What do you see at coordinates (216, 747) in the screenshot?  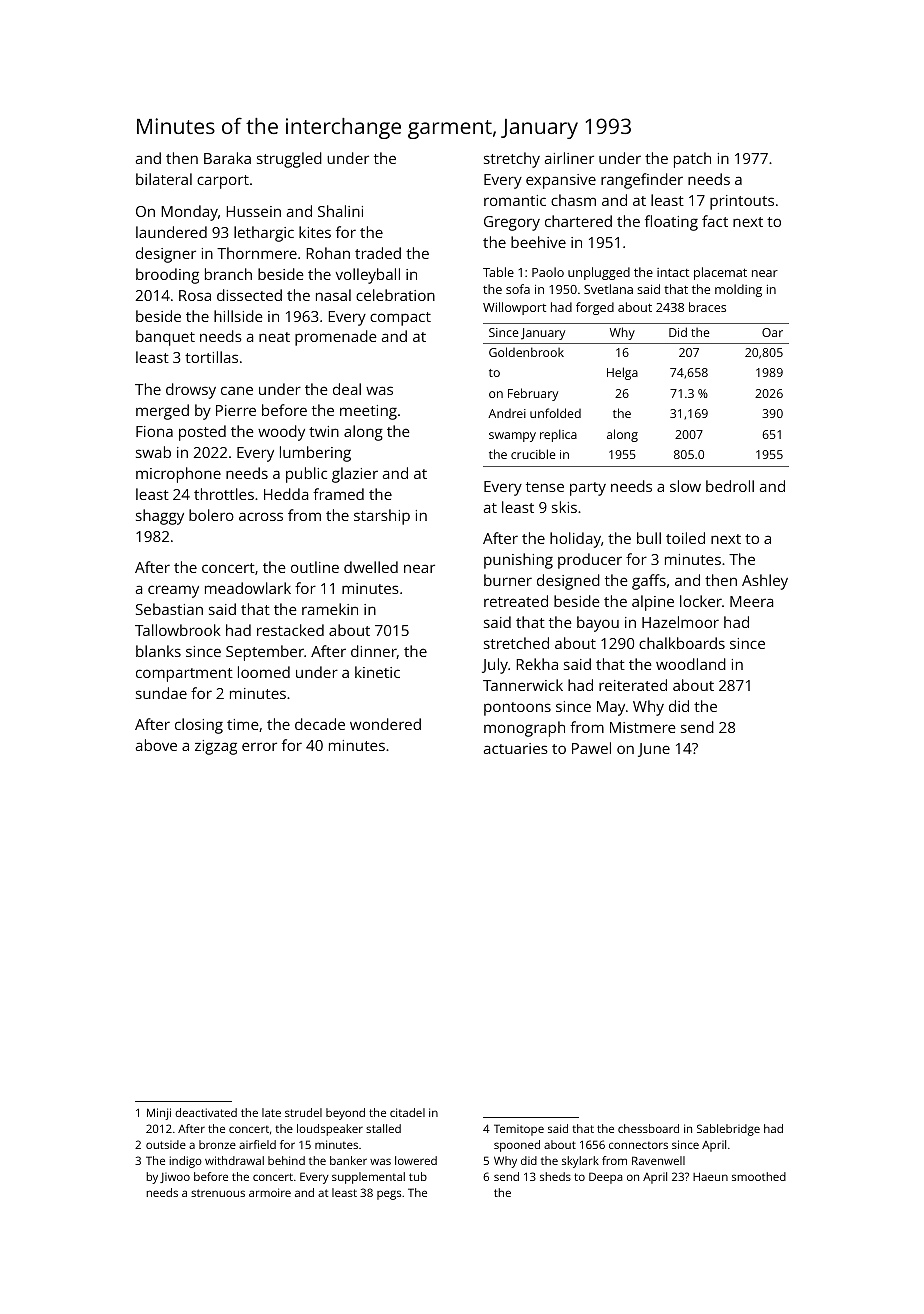 I see `zigzag` at bounding box center [216, 747].
